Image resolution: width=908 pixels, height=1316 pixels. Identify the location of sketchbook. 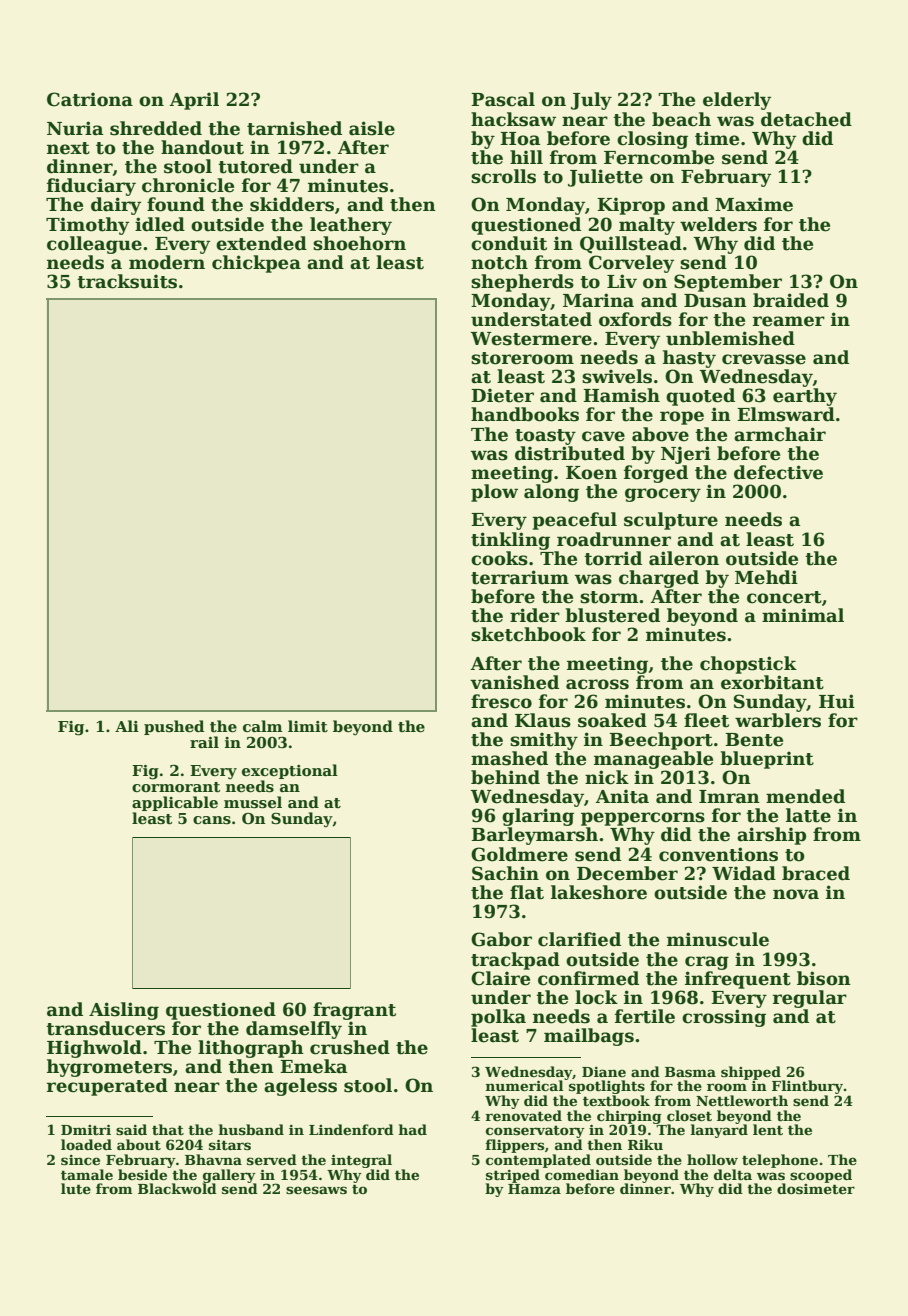
(528, 634).
